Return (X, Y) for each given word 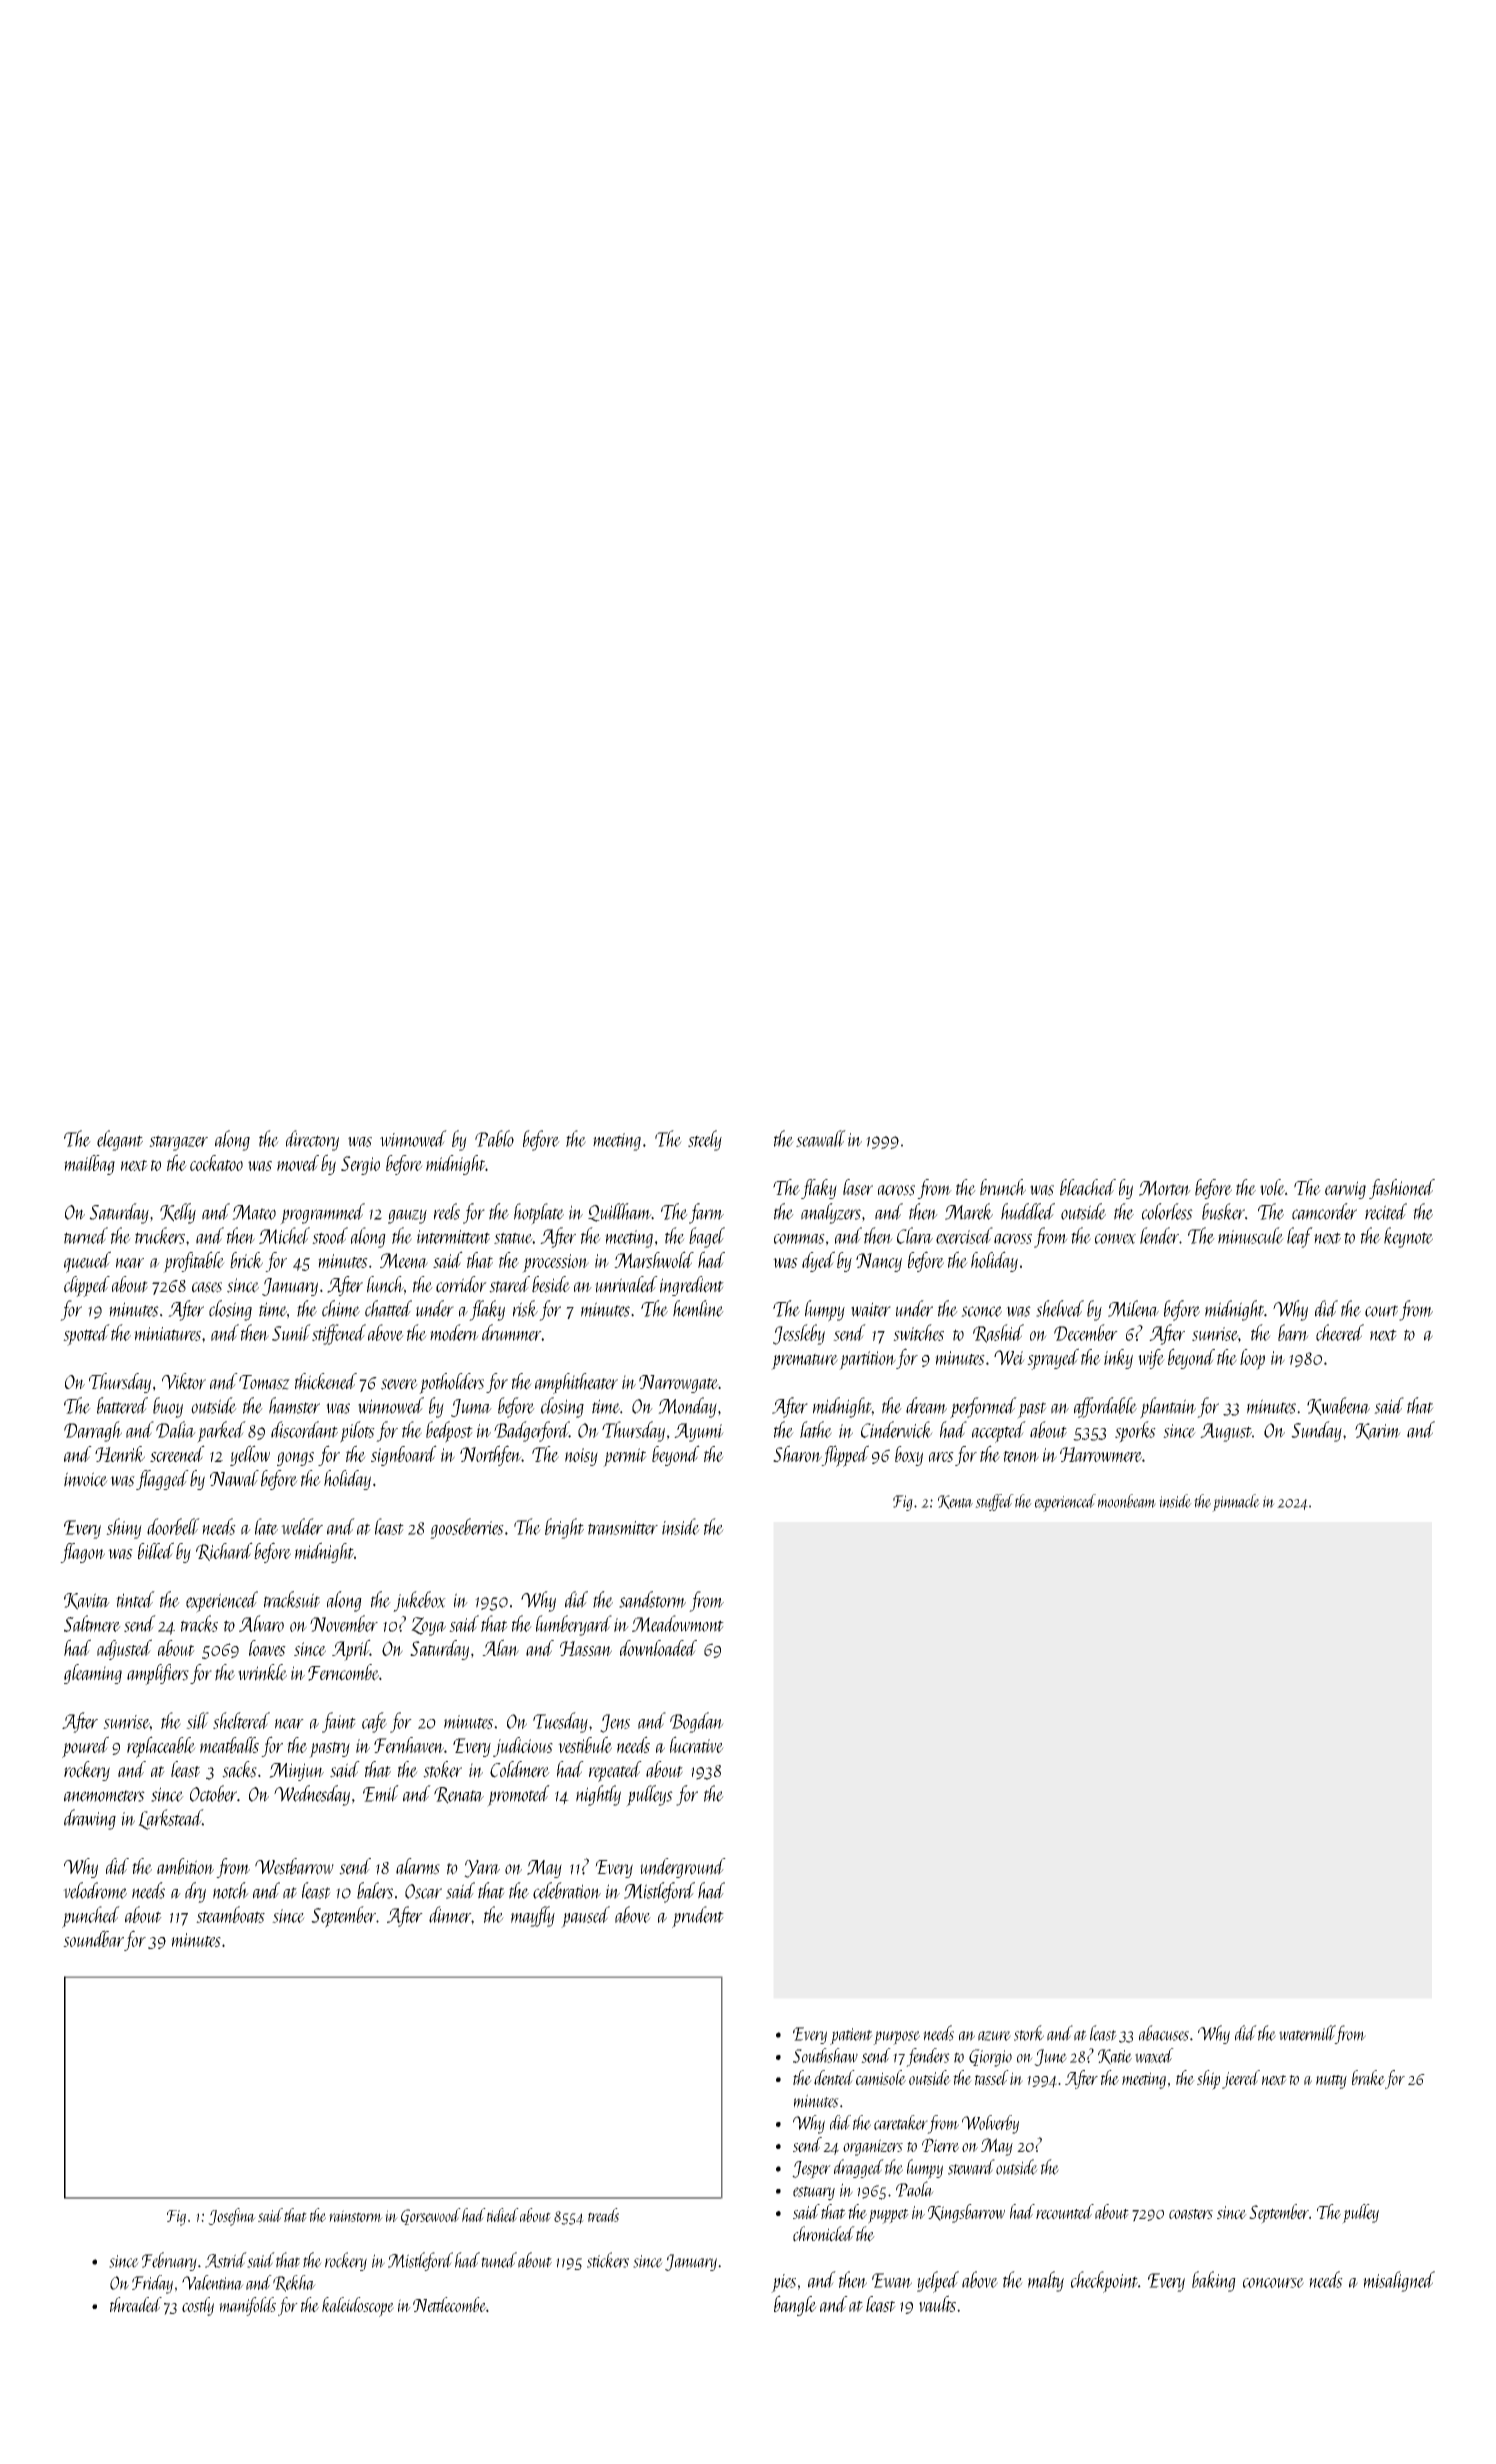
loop (1252, 1359)
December (1086, 1332)
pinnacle (1236, 1503)
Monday (687, 1407)
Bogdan (697, 1722)
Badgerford (531, 1431)
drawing (90, 1819)
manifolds (247, 2306)
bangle (795, 2305)
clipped (87, 1286)
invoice (86, 1479)
